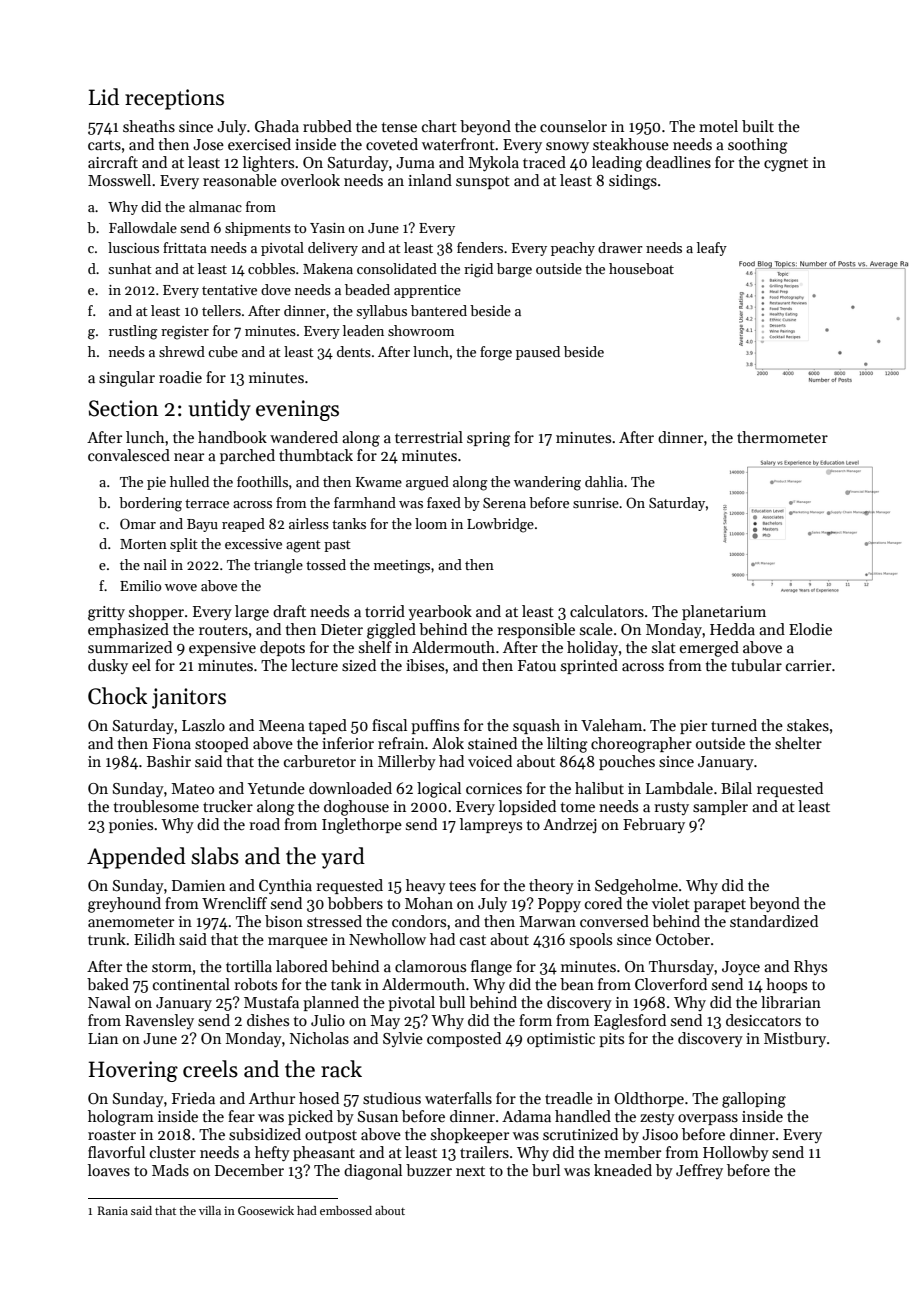  What do you see at coordinates (536, 726) in the screenshot?
I see `squash` at bounding box center [536, 726].
